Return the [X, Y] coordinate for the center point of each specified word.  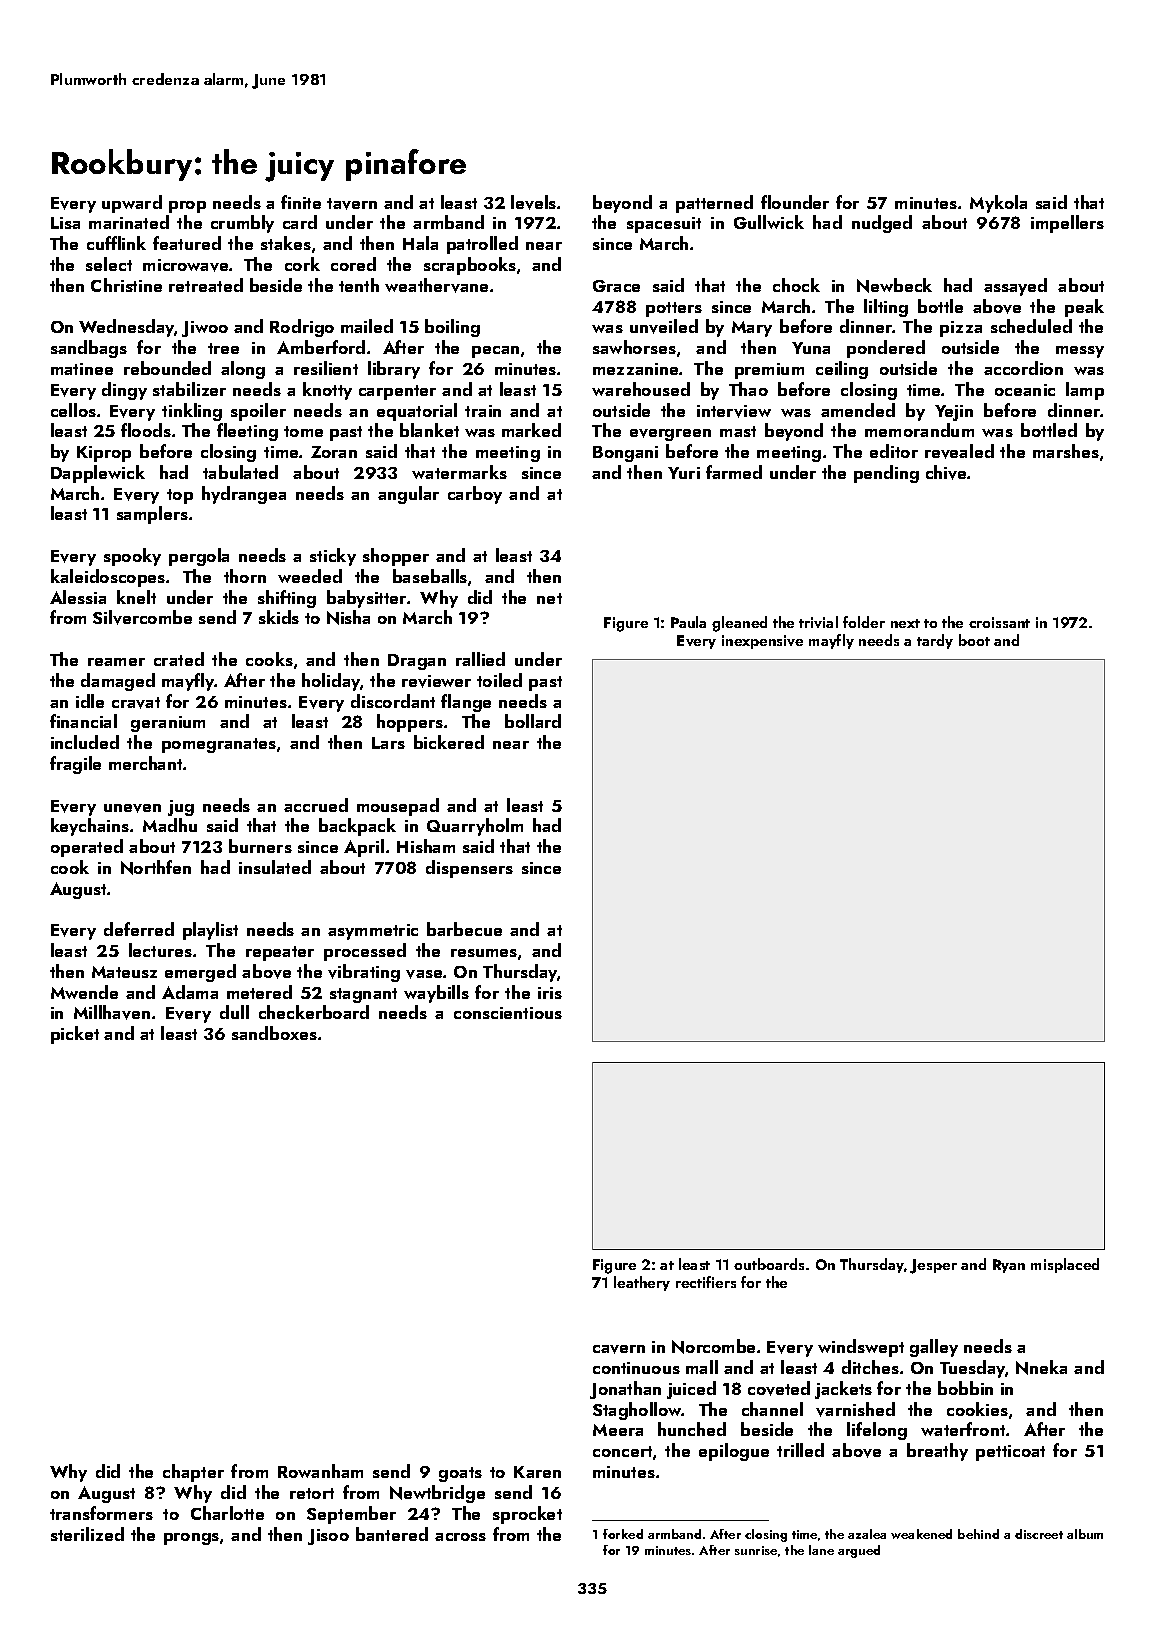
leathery [642, 1283]
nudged [882, 224]
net [549, 598]
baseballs [430, 576]
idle [90, 701]
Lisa [65, 223]
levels [533, 202]
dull [234, 1012]
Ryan [1009, 1266]
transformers [101, 1513]
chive [947, 472]
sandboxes [274, 1033]
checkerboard [314, 1012]
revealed [959, 451]
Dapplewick [98, 474]
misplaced [1065, 1265]
